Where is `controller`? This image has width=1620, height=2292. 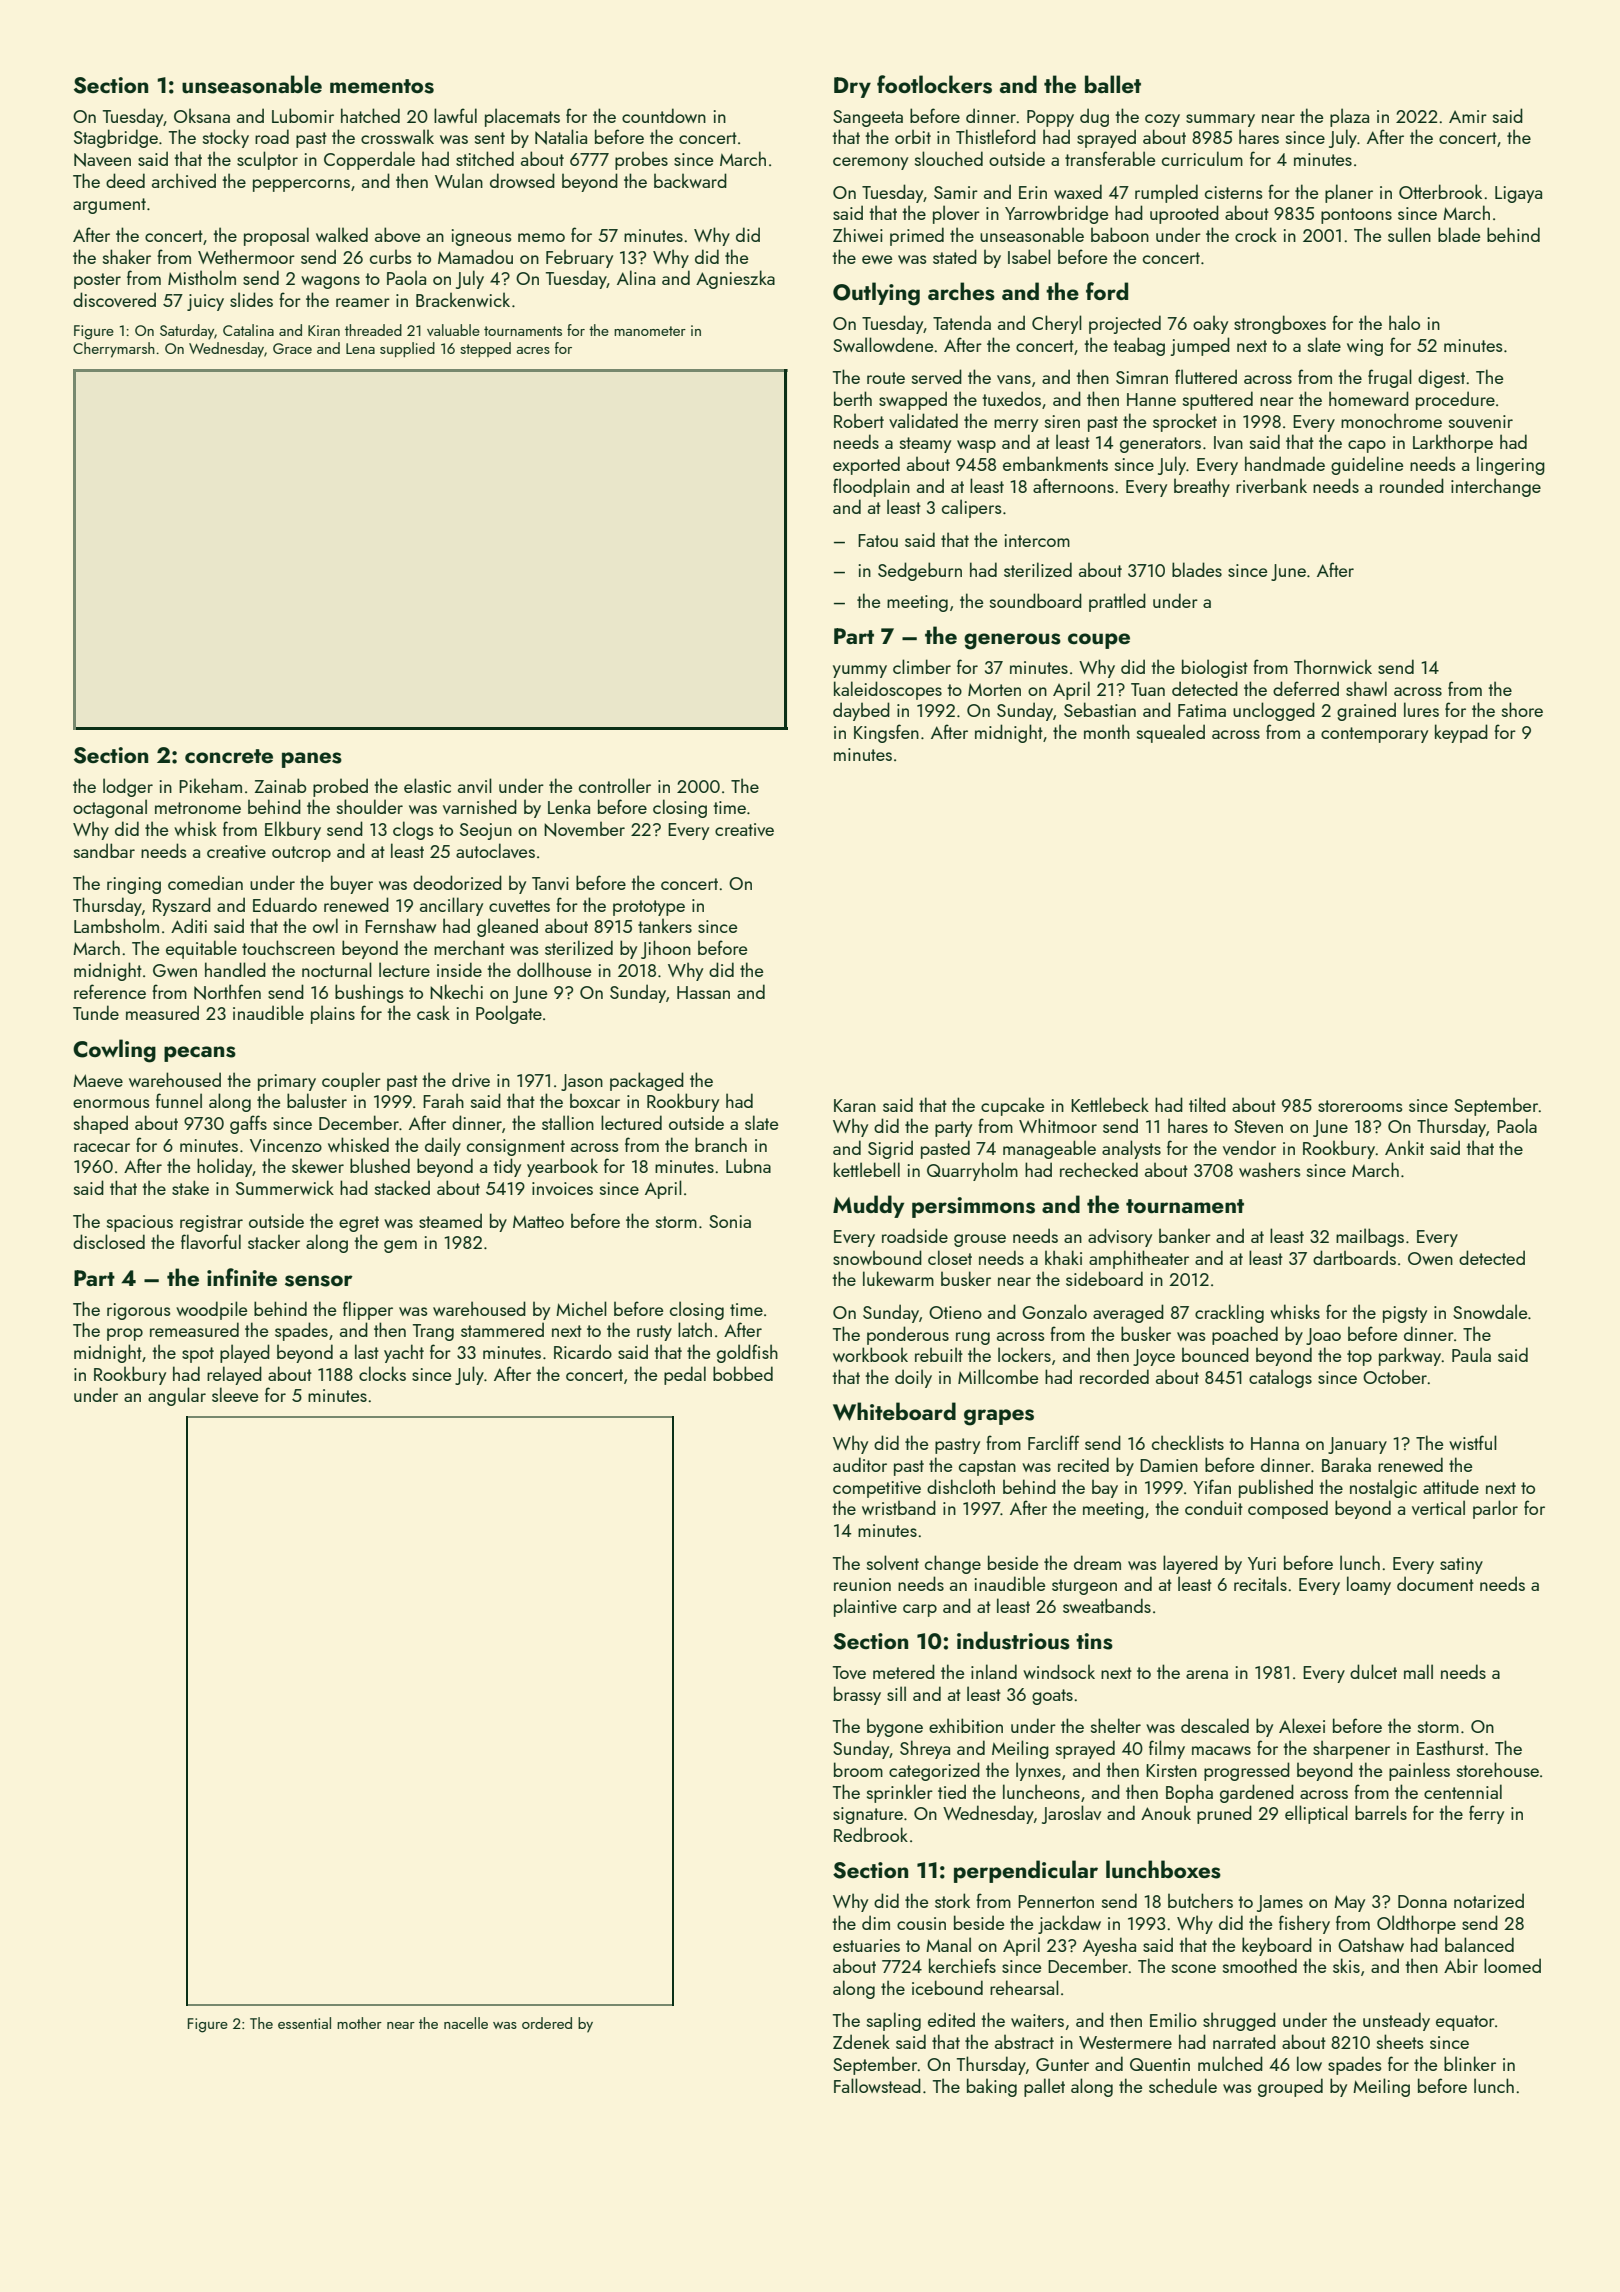
controller is located at coordinates (615, 785).
